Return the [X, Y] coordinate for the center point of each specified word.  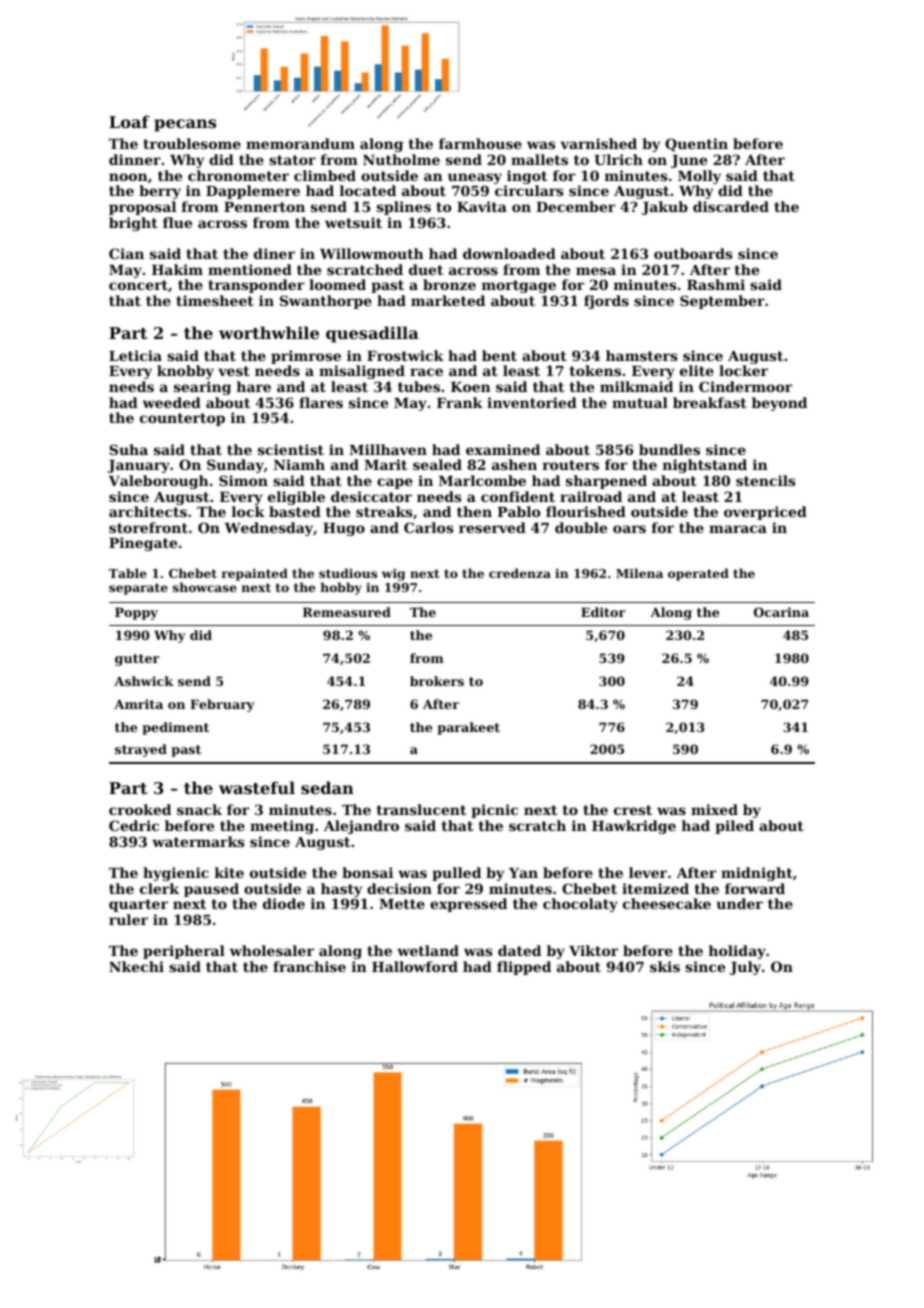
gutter [137, 660]
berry [160, 192]
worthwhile [269, 332]
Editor [603, 612]
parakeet [468, 728]
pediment [175, 728]
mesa [596, 271]
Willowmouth [372, 253]
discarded [731, 206]
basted [295, 511]
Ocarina [781, 612]
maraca [738, 529]
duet [426, 269]
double [581, 527]
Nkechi [136, 966]
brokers [437, 681]
